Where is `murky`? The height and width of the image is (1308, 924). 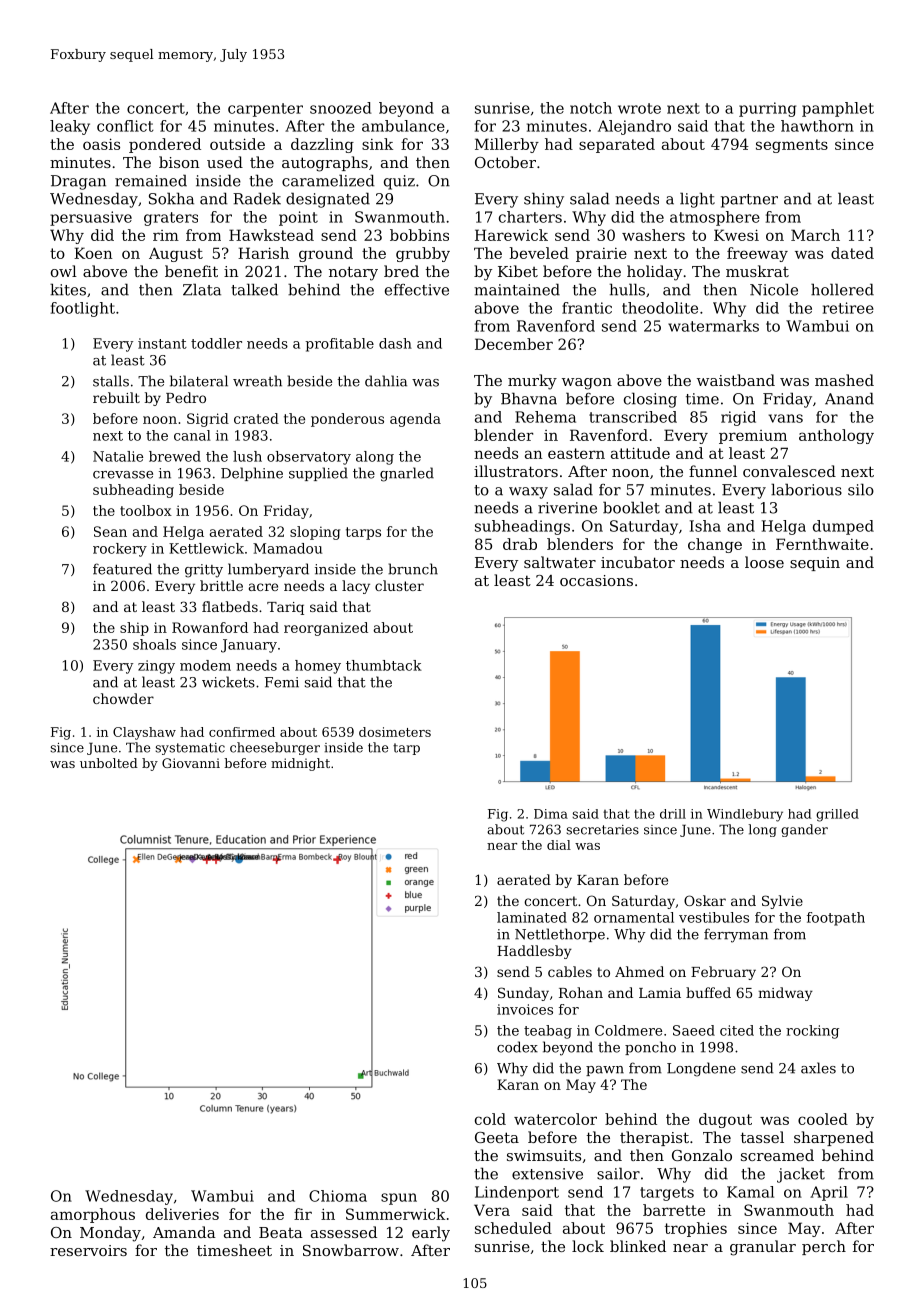
murky is located at coordinates (532, 382).
